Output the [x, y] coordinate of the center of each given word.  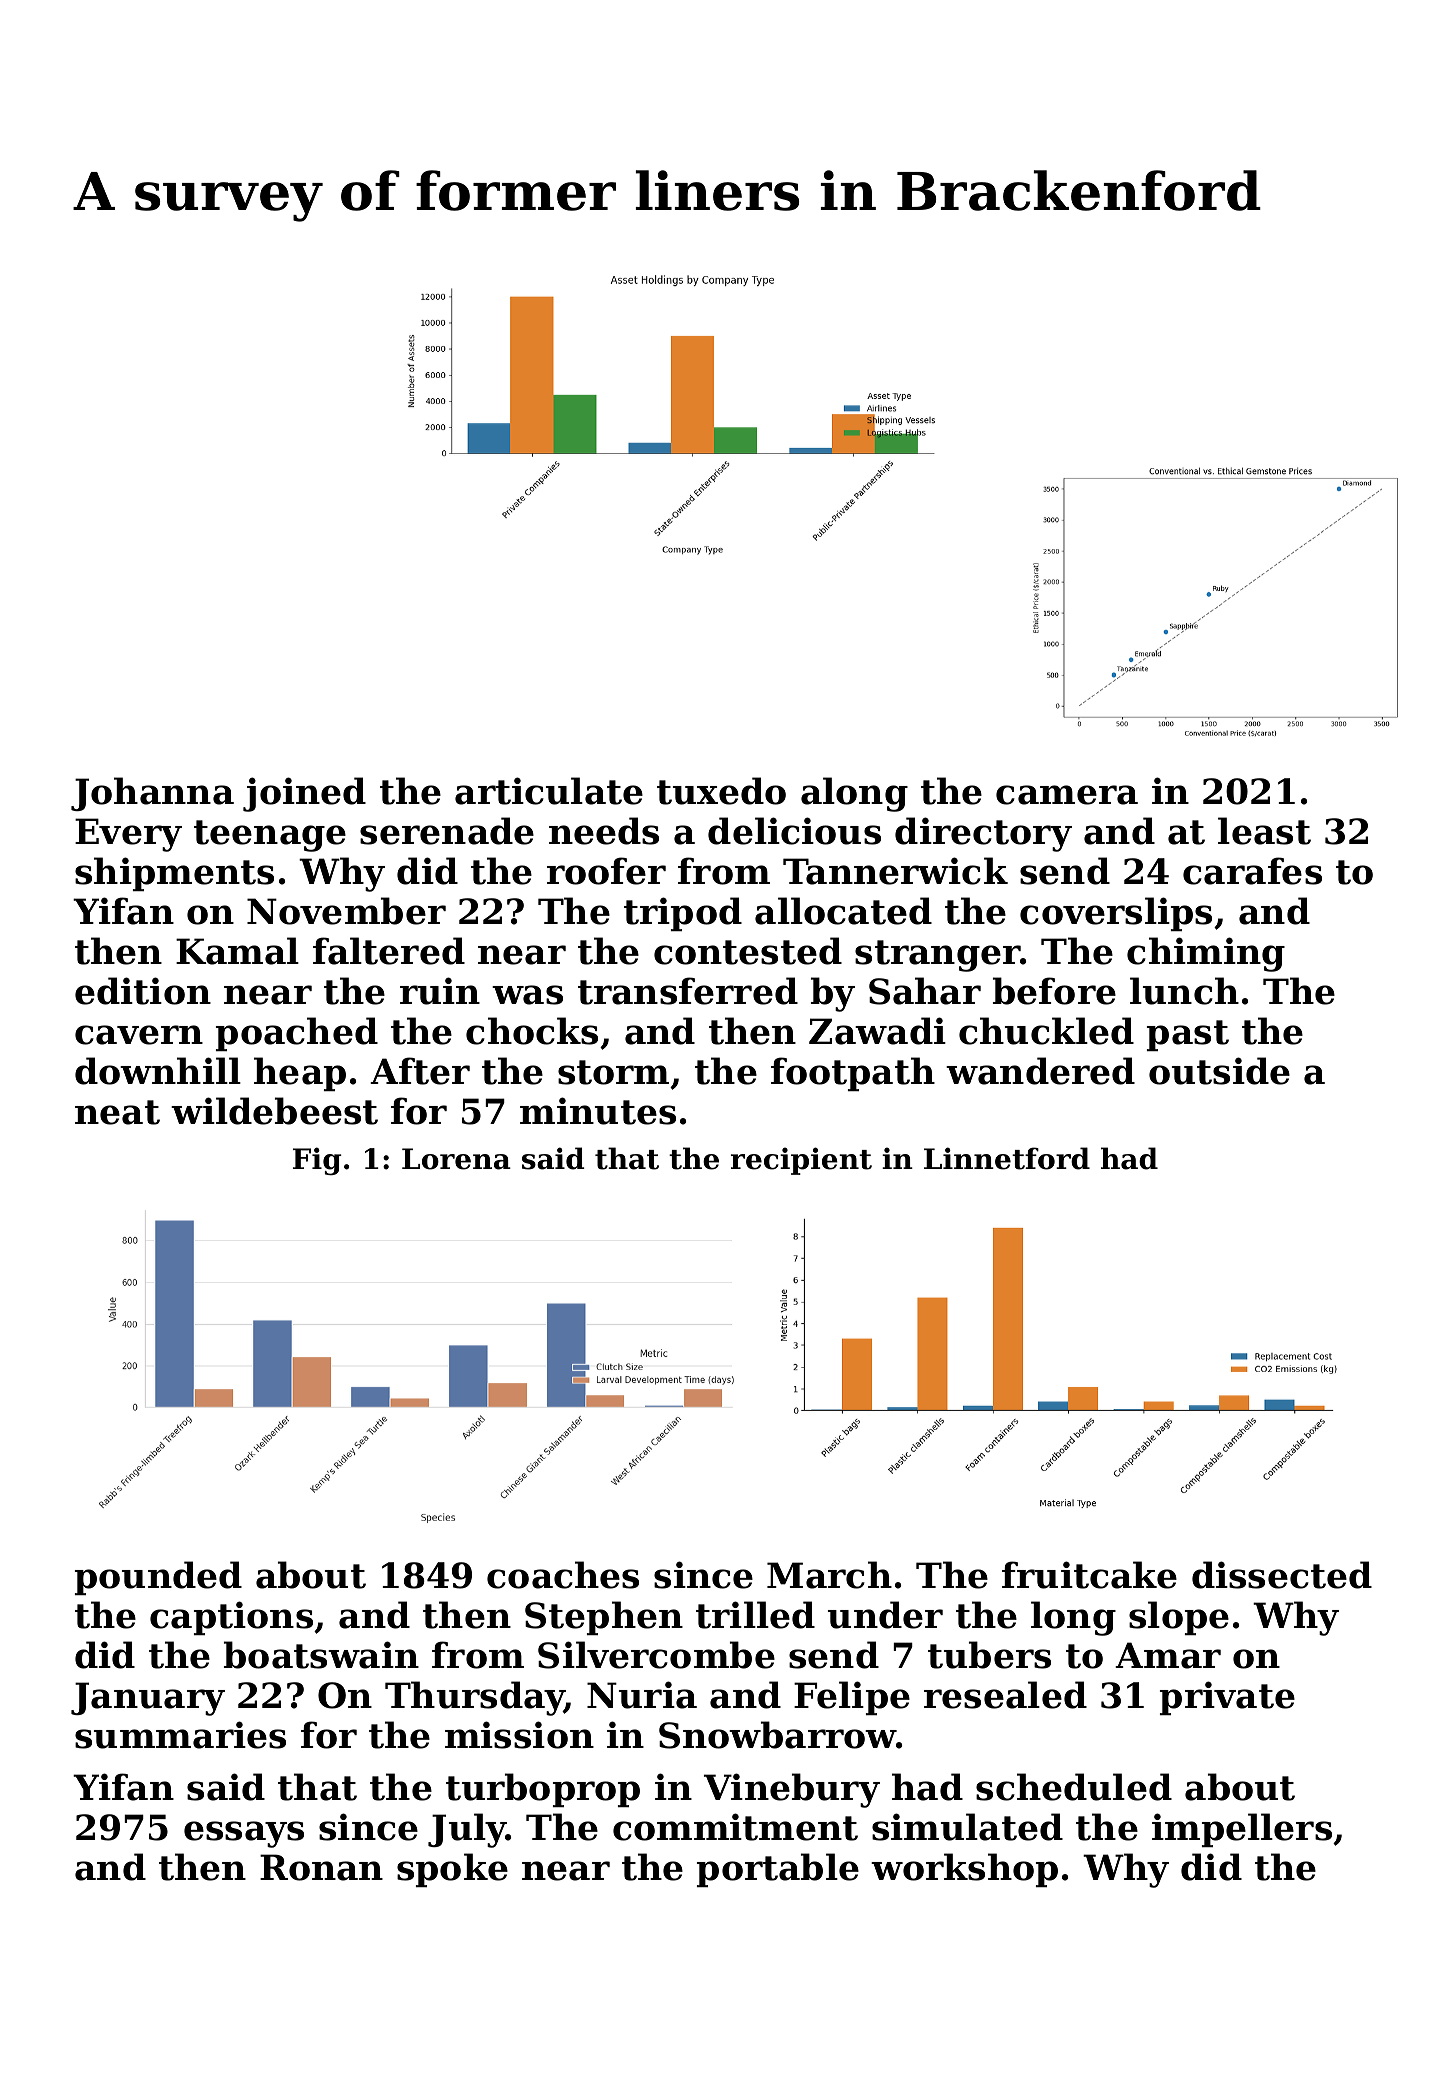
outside [1219, 1071]
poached [297, 1034]
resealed [1005, 1695]
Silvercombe [656, 1655]
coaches [563, 1575]
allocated [843, 911]
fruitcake [1089, 1575]
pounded [158, 1578]
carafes [1252, 871]
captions [231, 1618]
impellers [1242, 1830]
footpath [853, 1074]
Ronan [321, 1867]
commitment [735, 1827]
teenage [270, 836]
